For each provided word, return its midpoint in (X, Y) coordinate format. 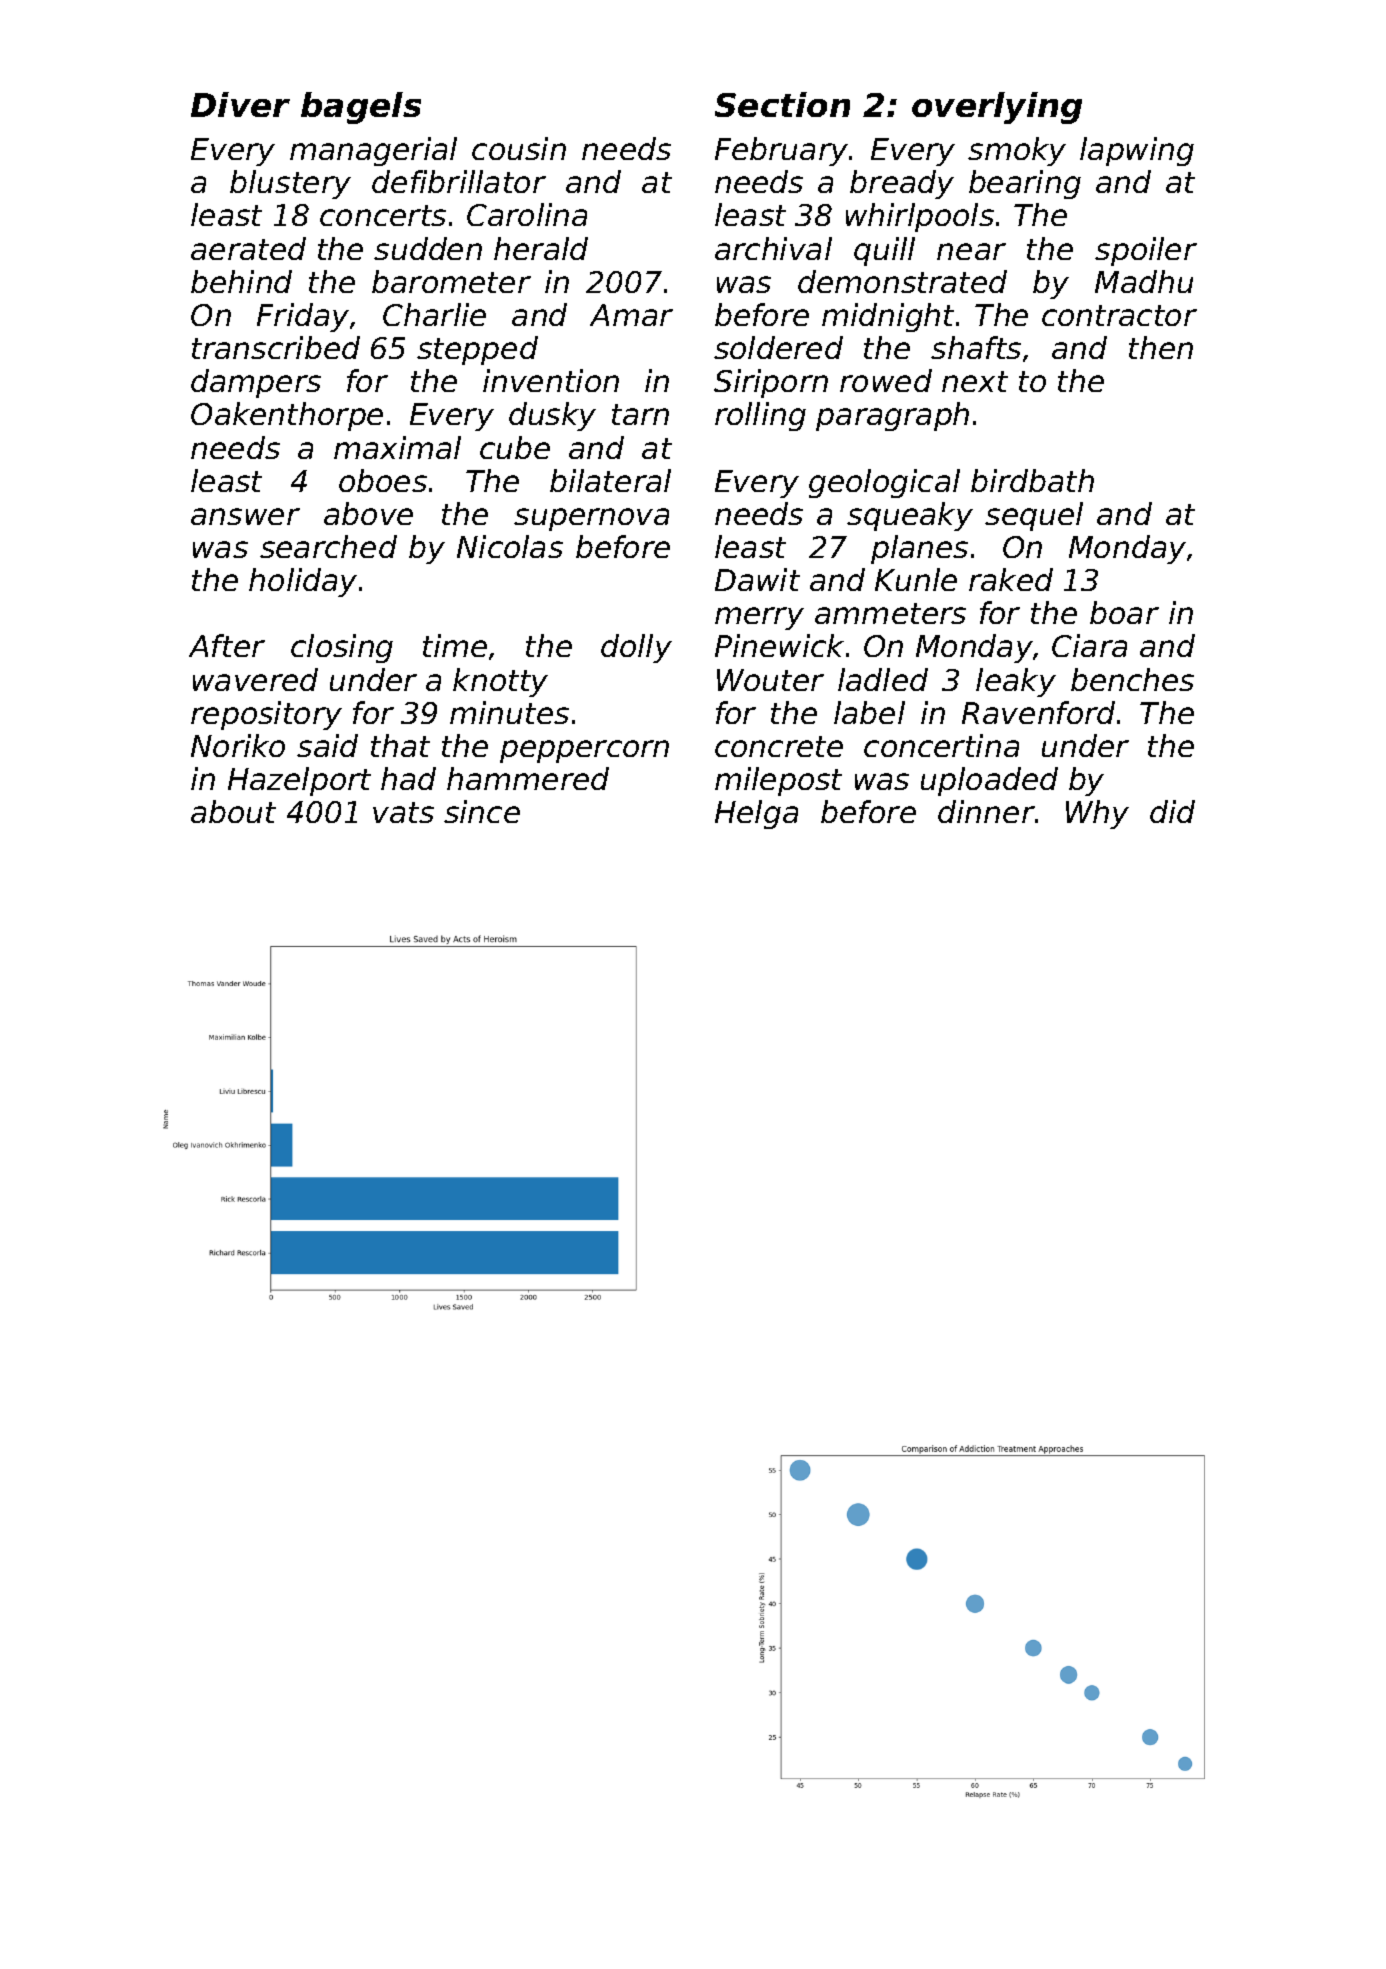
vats (403, 812)
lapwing (1137, 151)
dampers (256, 383)
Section (782, 104)
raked (1011, 579)
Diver (240, 104)
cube (515, 447)
